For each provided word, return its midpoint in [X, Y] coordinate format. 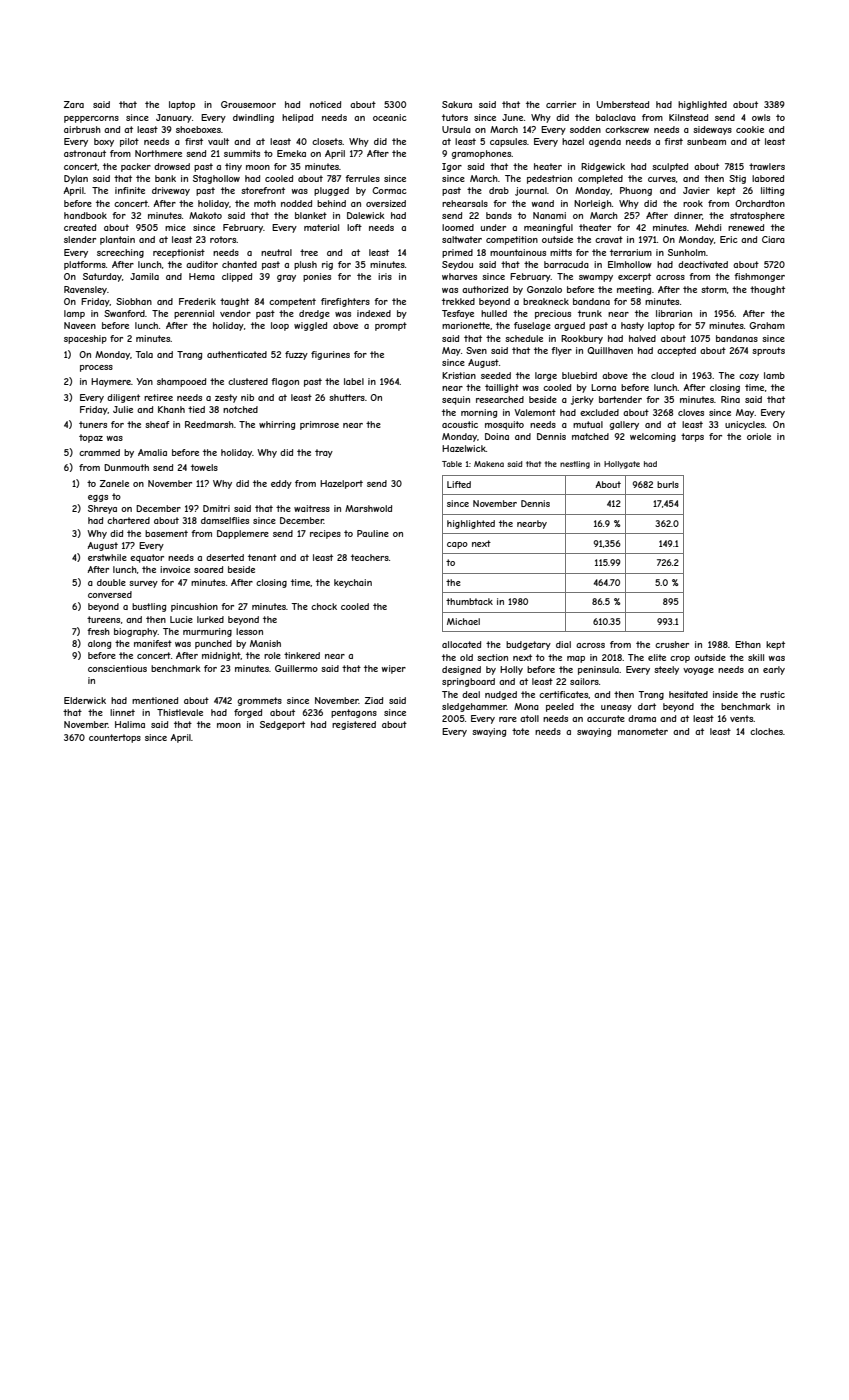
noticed [325, 104]
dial [563, 644]
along [99, 644]
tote [520, 731]
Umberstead [623, 104]
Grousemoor [248, 104]
